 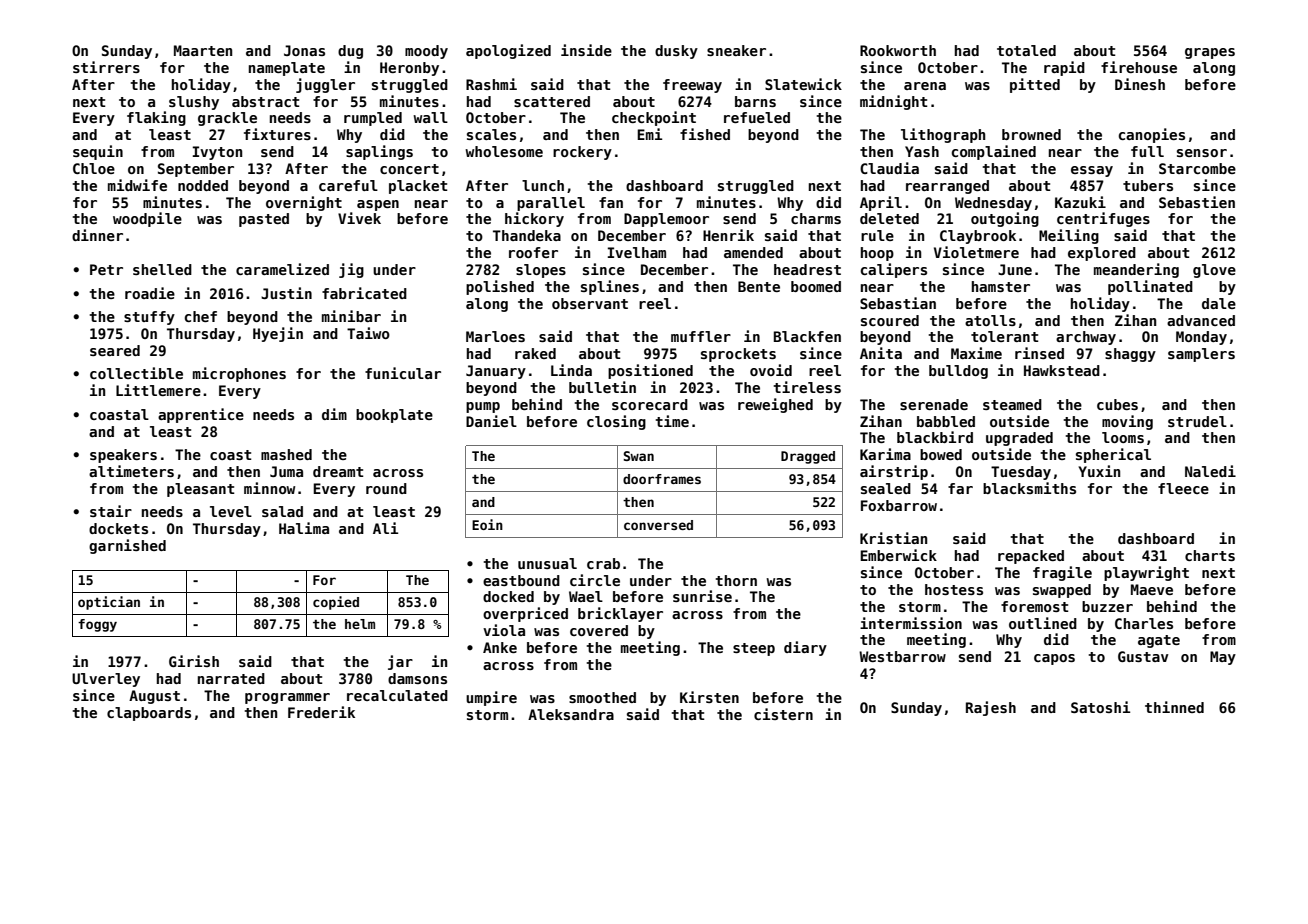 I want to click on pitted, so click(x=1035, y=85).
